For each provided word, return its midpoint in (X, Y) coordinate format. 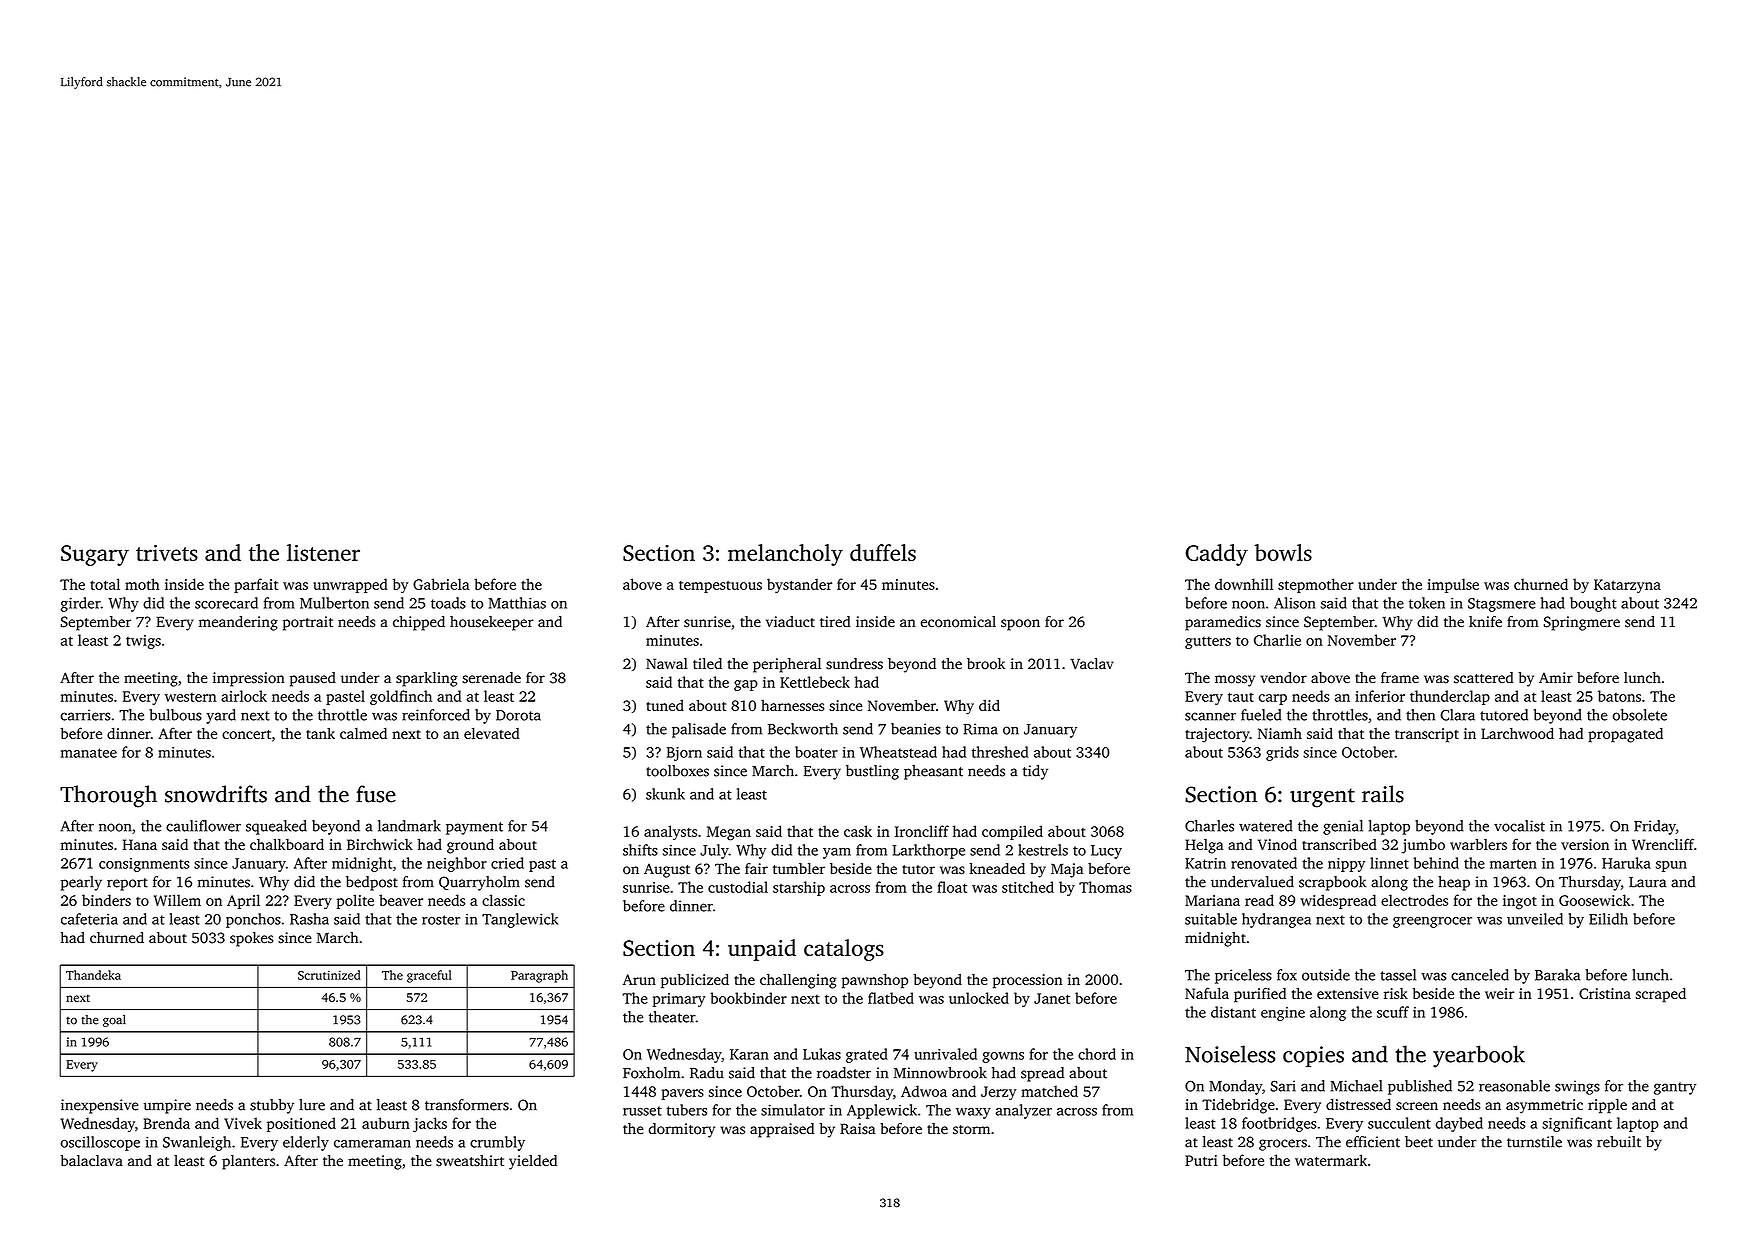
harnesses (793, 705)
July (714, 851)
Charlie (1277, 640)
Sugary (95, 555)
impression (249, 679)
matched (1049, 1091)
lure (312, 1105)
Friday (1655, 827)
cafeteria (89, 919)
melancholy (785, 555)
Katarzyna (1627, 586)
